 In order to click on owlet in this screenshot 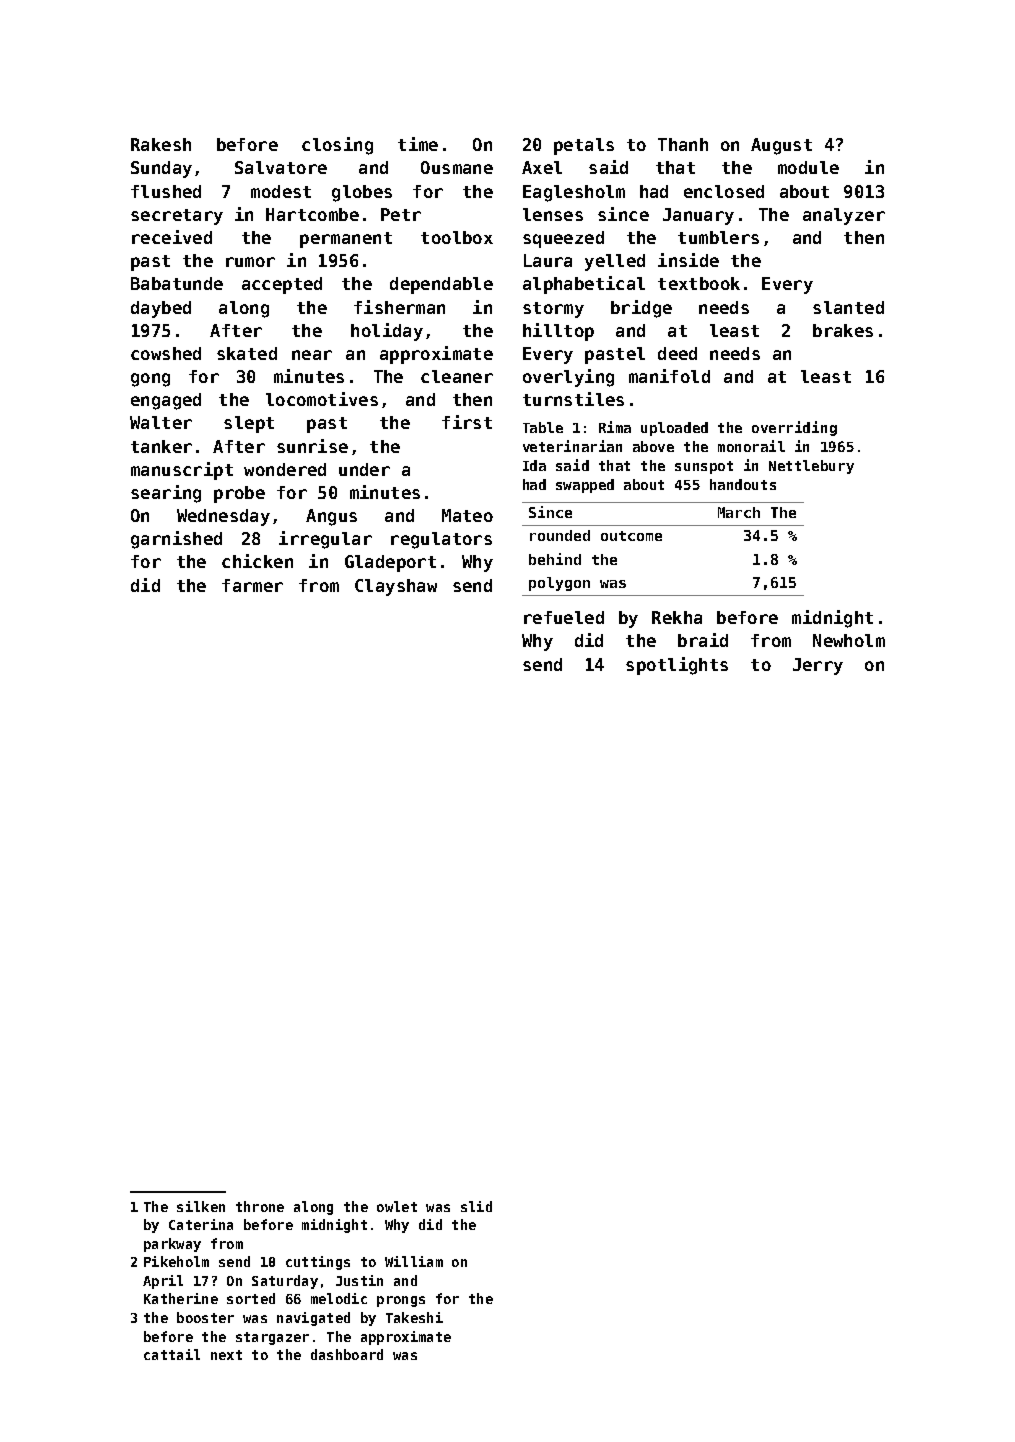, I will do `click(397, 1206)`.
